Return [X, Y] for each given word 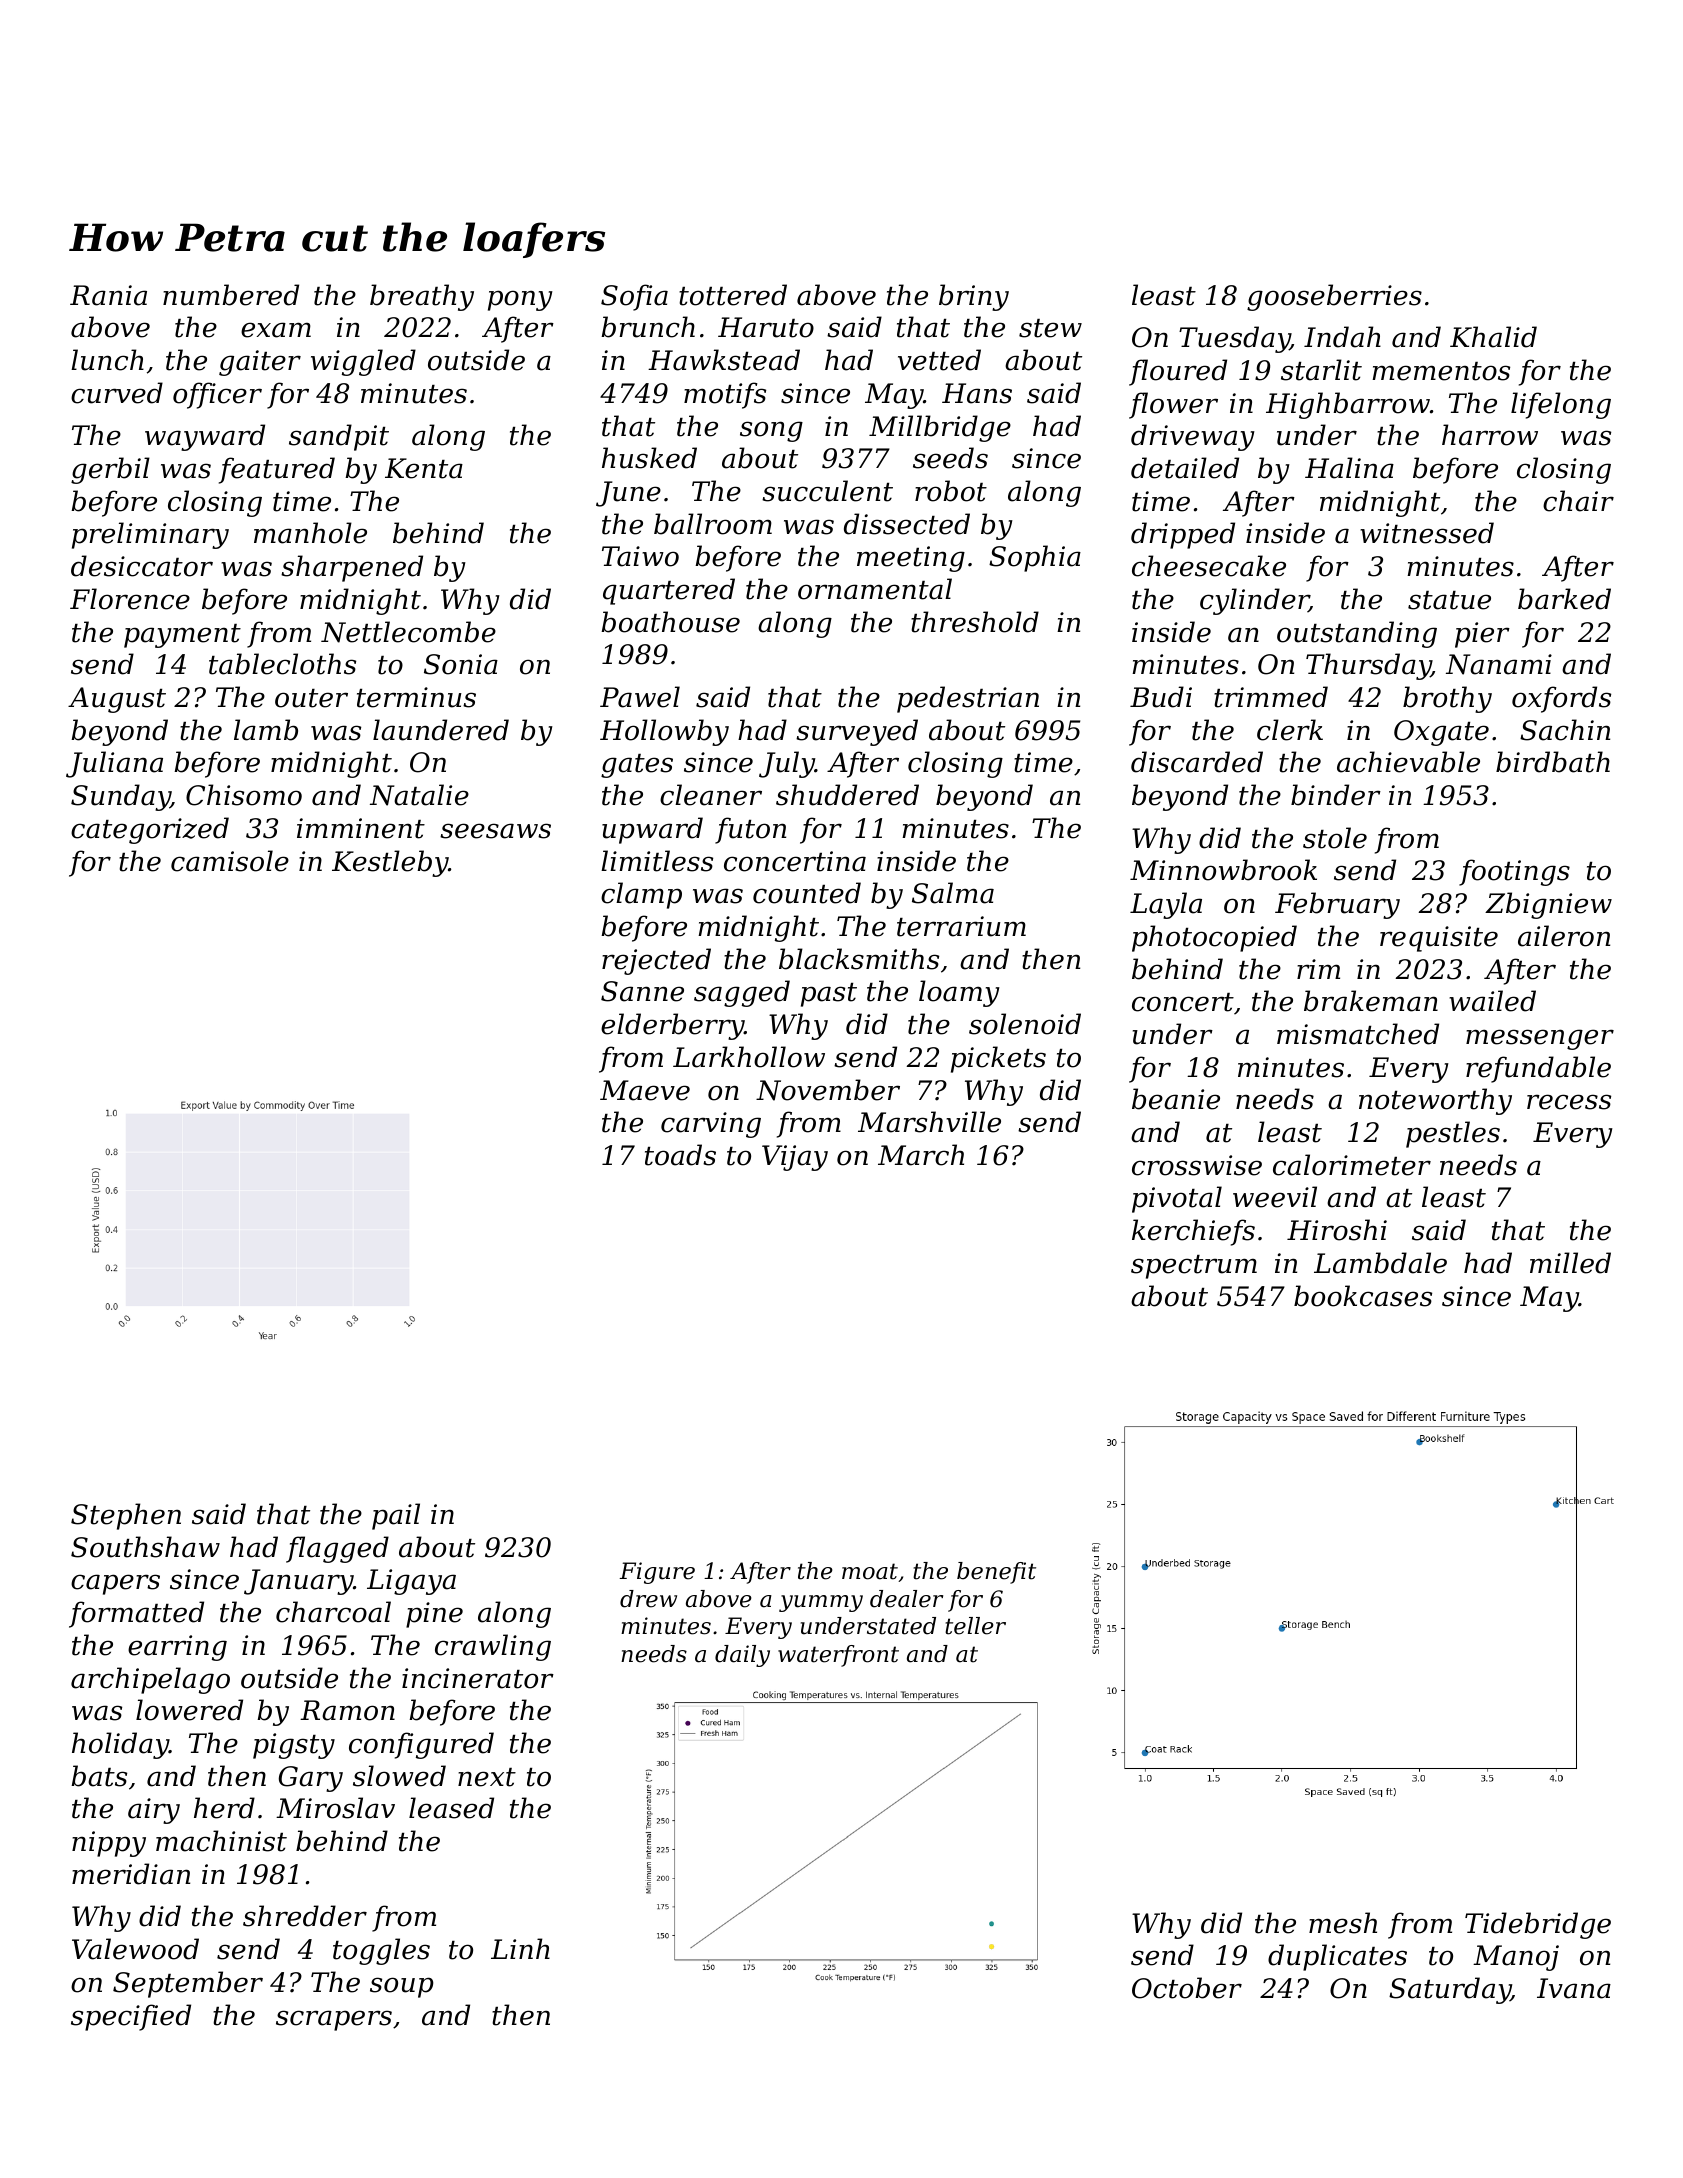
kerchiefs [1193, 1232]
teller [975, 1626]
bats [99, 1776]
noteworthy [1435, 1101]
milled [1570, 1263]
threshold [975, 622]
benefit [996, 1573]
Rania [108, 295]
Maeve [645, 1090]
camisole [230, 861]
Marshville [929, 1122]
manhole [310, 533]
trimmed [1271, 697]
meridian [131, 1874]
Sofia [634, 297]
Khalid [1493, 337]
